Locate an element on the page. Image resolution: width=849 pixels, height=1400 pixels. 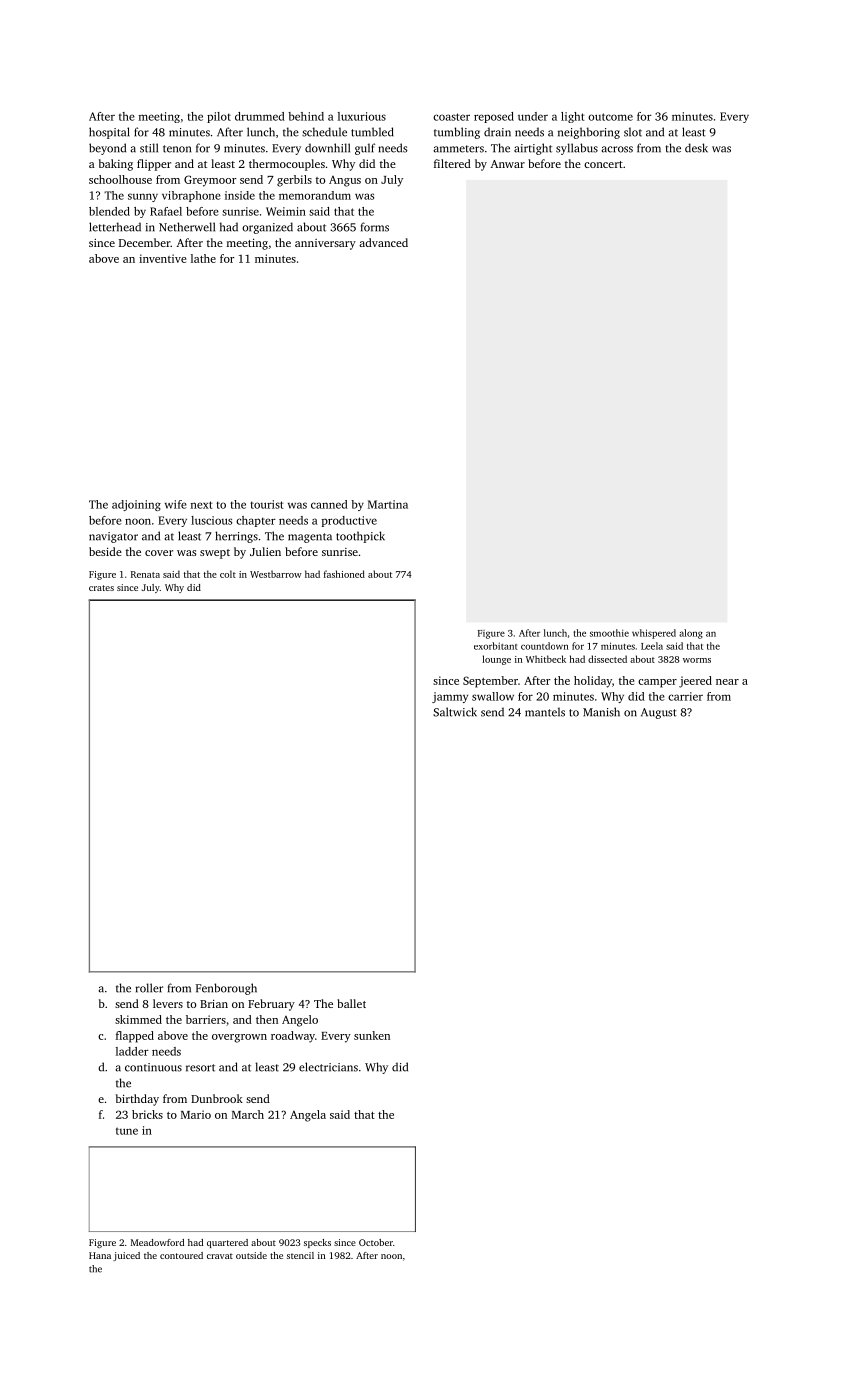
desk is located at coordinates (696, 148).
